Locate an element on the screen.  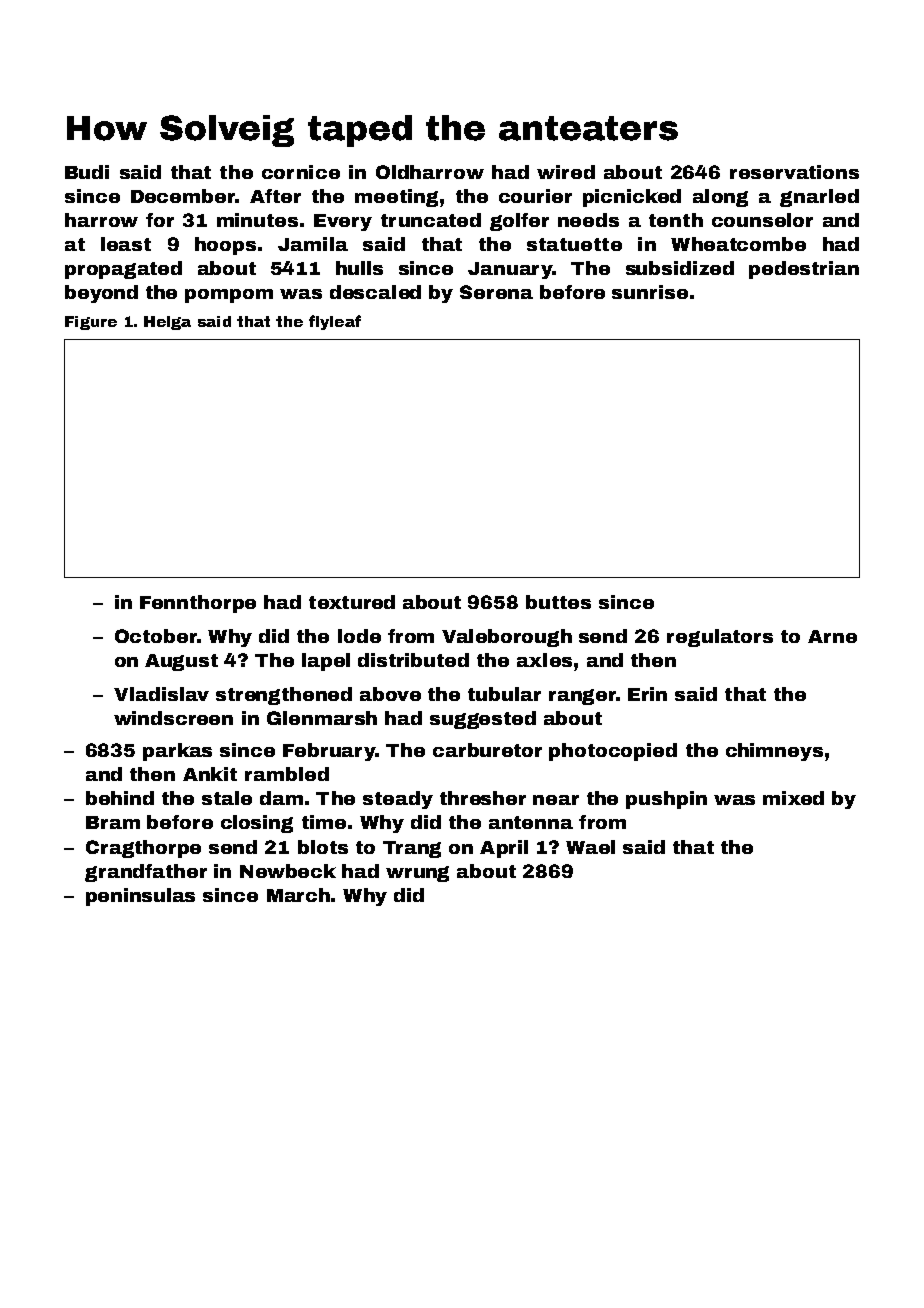
gnarled is located at coordinates (819, 198).
